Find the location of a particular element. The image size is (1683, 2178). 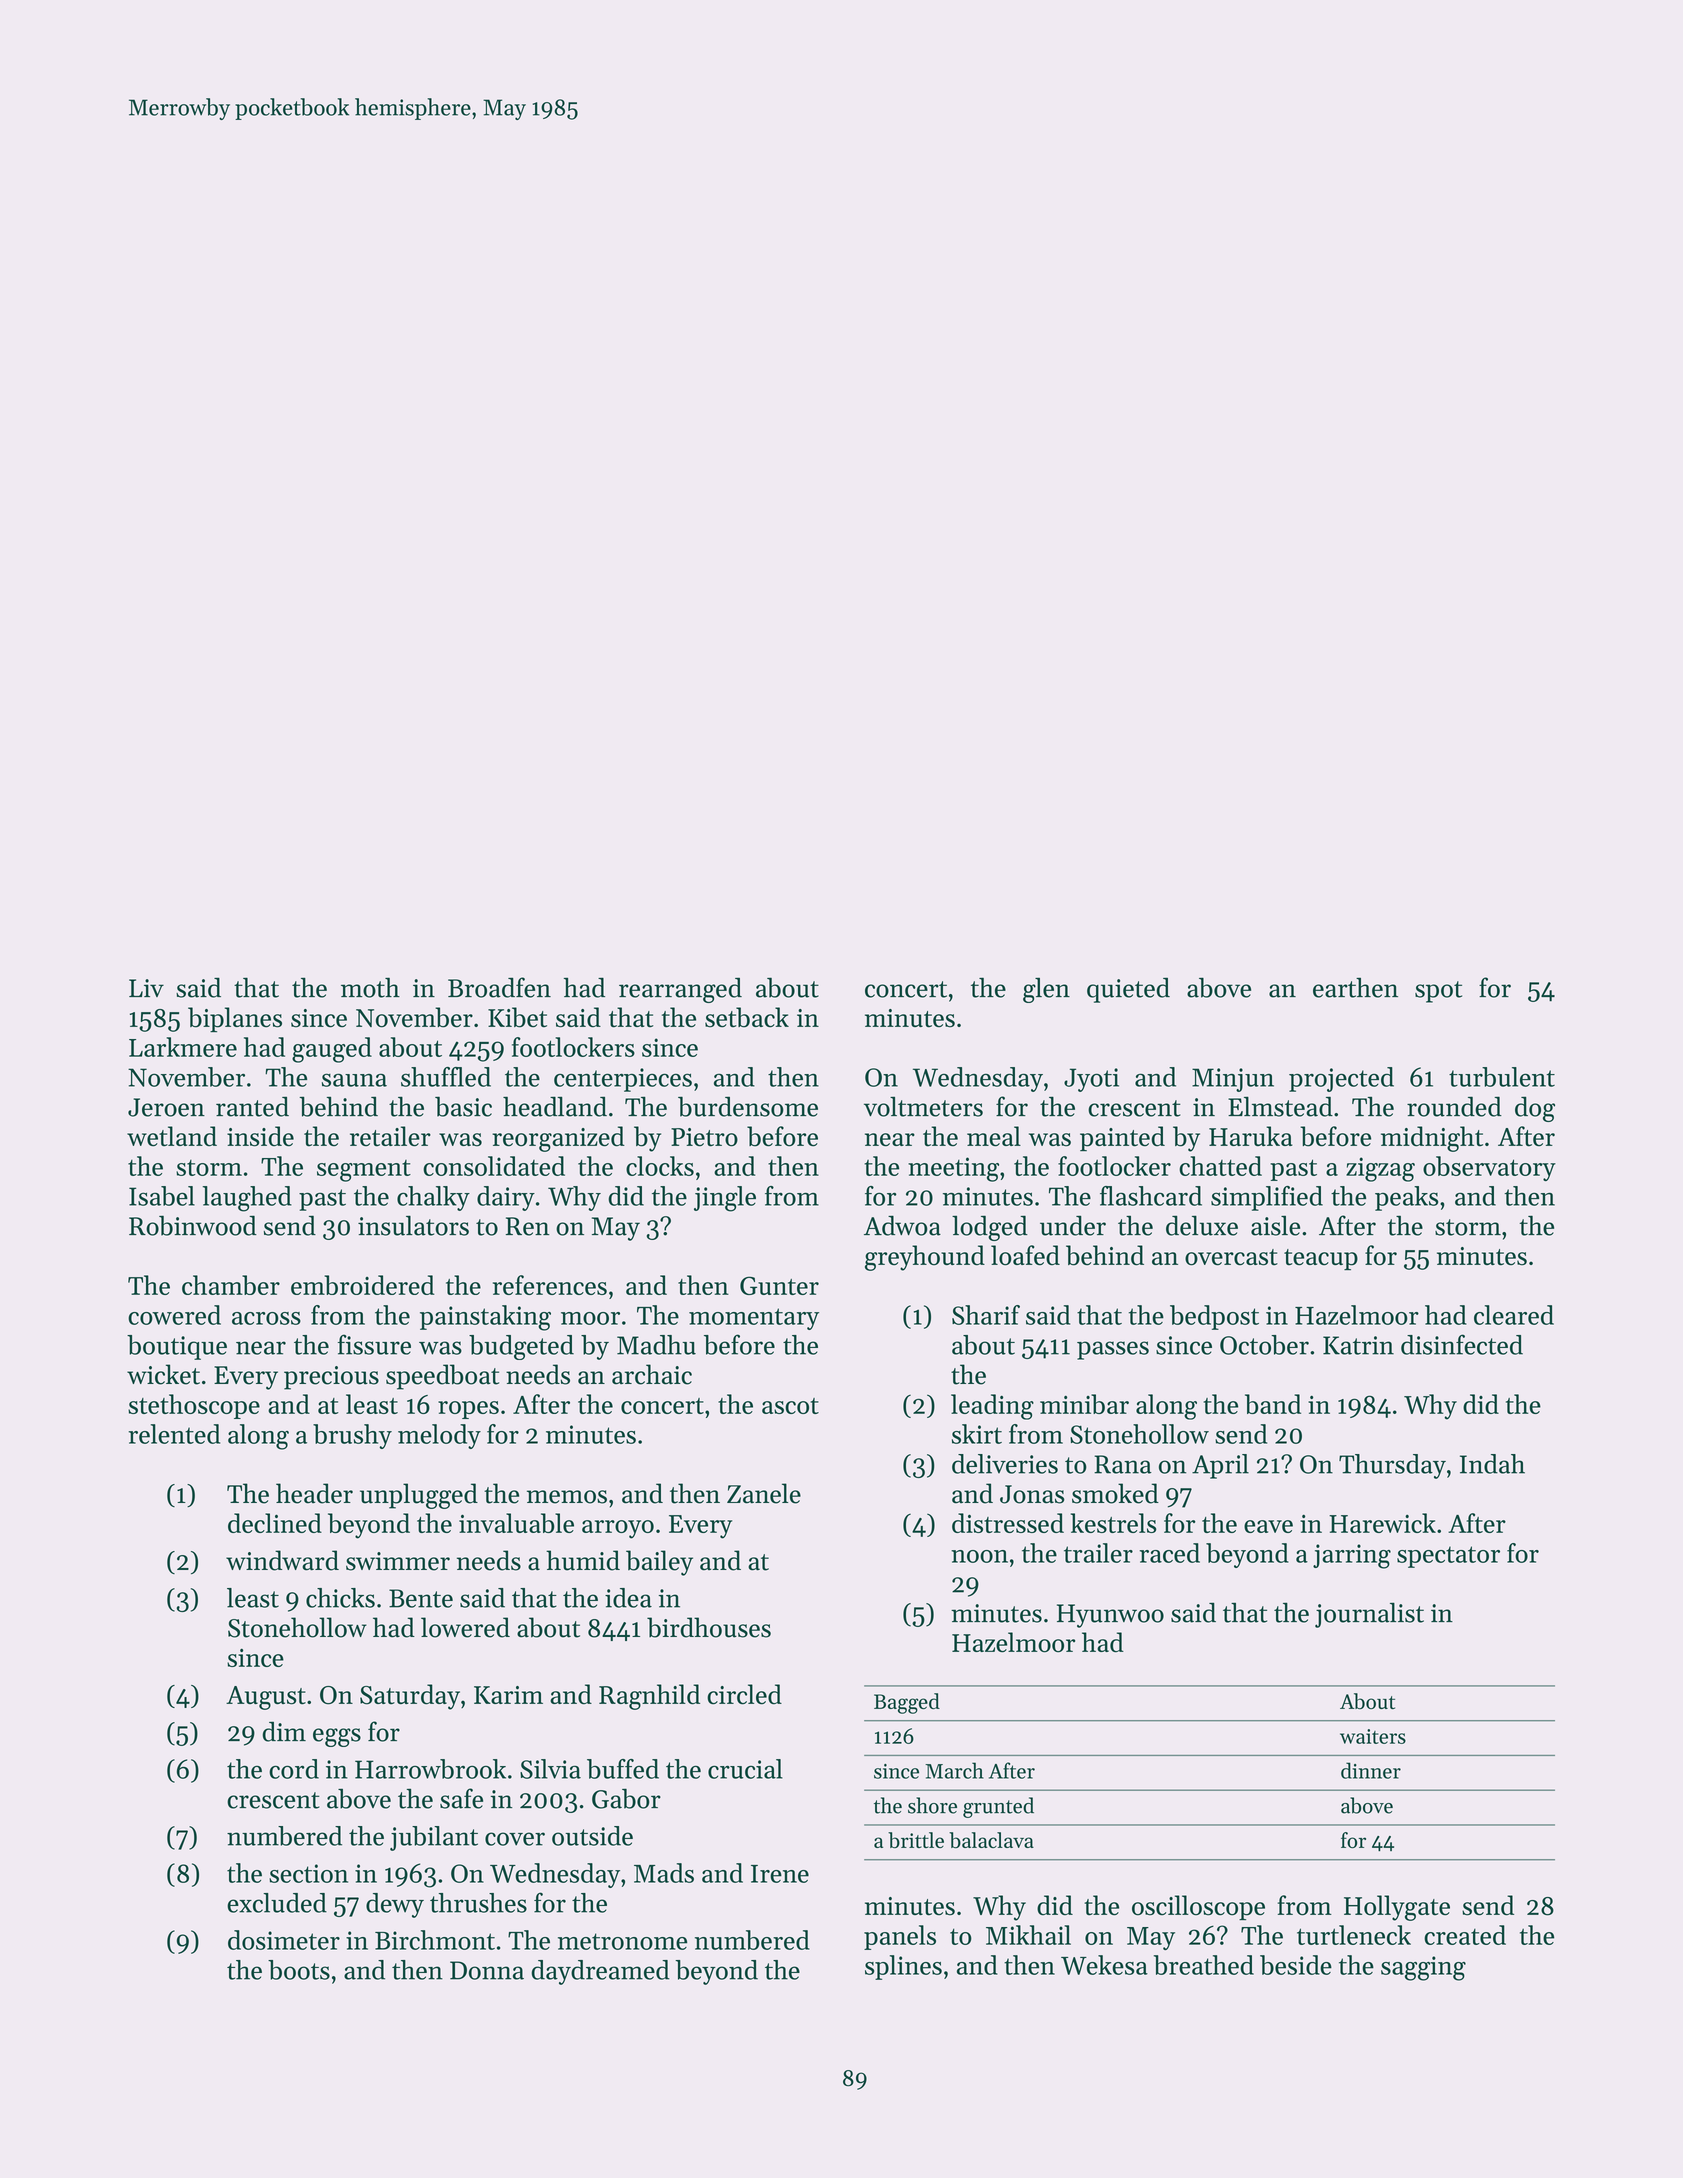

boots is located at coordinates (299, 1970).
